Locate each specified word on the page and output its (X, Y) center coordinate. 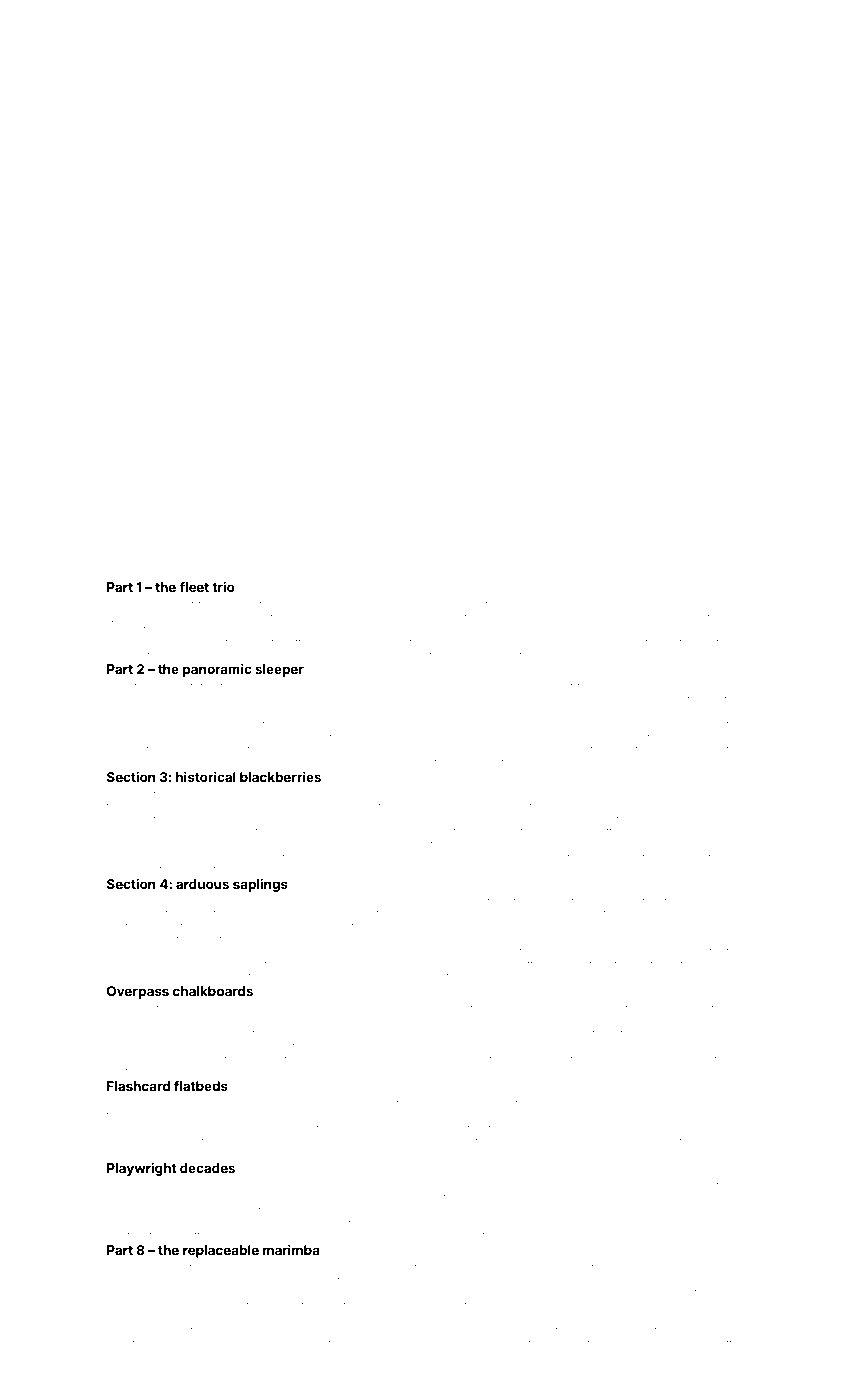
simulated (173, 1186)
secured (382, 605)
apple (187, 796)
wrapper (180, 1357)
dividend (475, 763)
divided (691, 1356)
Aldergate (448, 1345)
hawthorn (313, 1116)
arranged (626, 1106)
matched (651, 643)
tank (231, 687)
